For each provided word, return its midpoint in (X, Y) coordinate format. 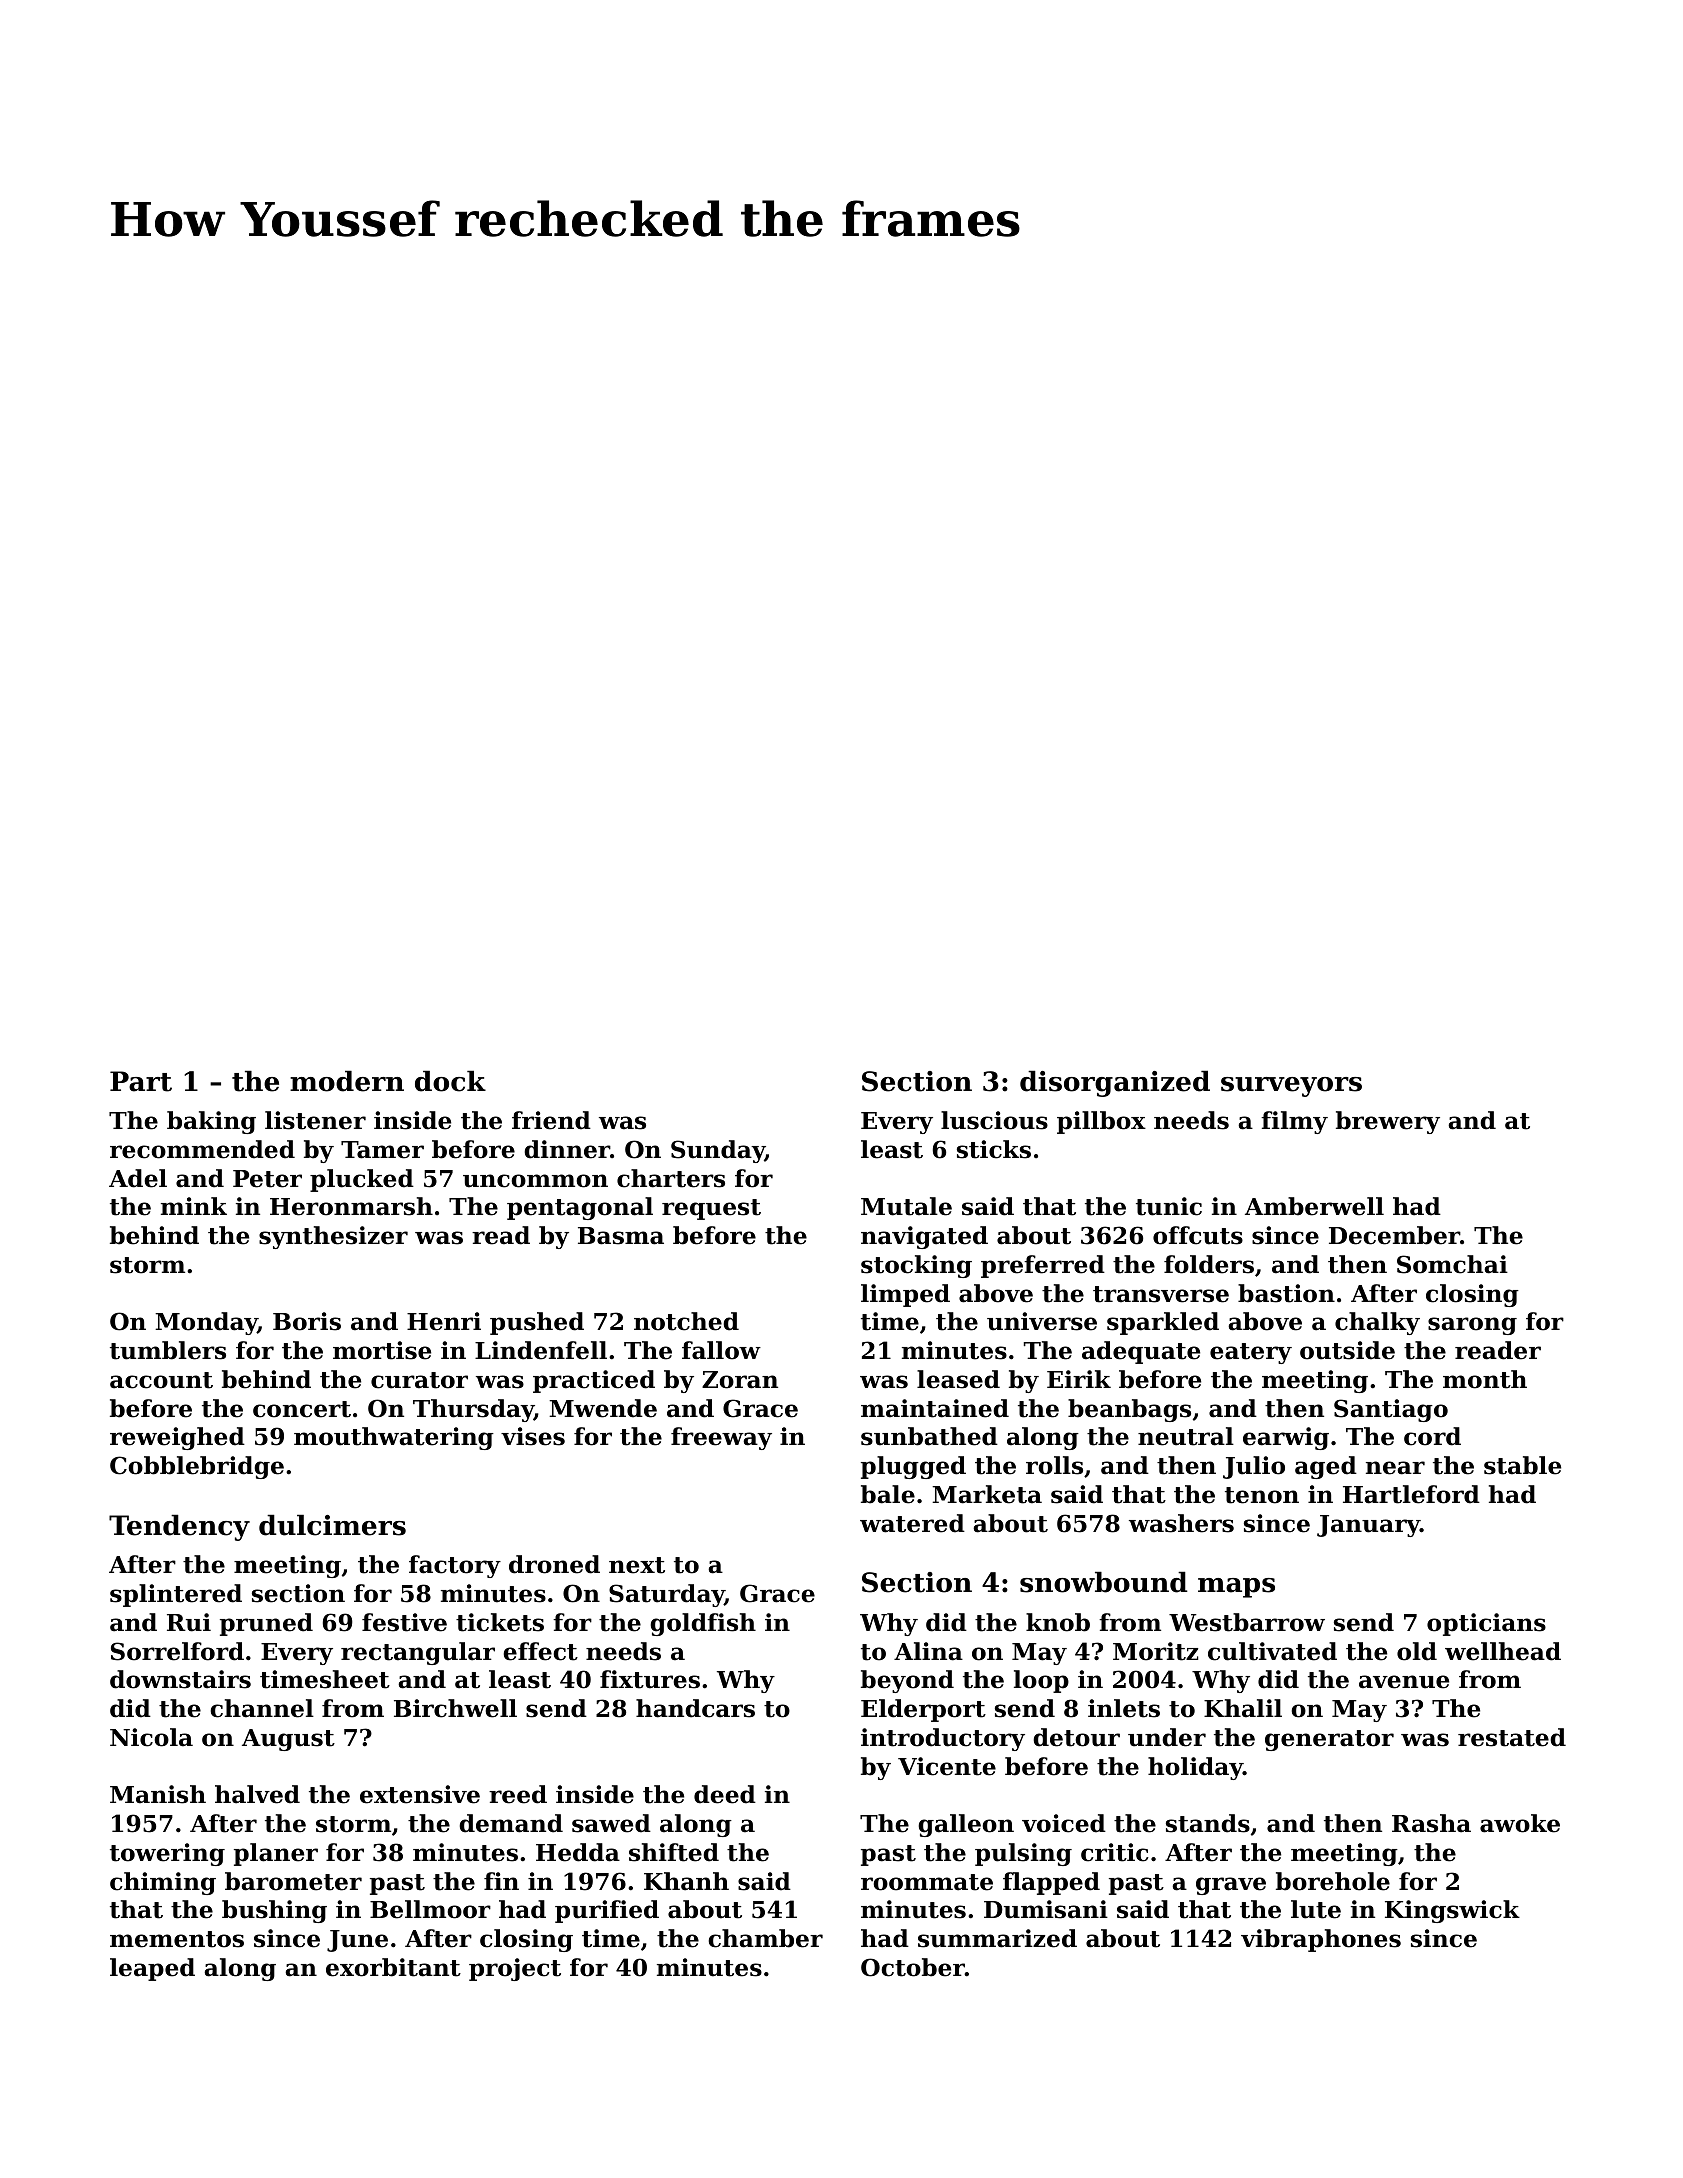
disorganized (1115, 1083)
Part (141, 1081)
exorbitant (393, 1967)
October (913, 1967)
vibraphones (1321, 1940)
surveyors (1291, 1087)
